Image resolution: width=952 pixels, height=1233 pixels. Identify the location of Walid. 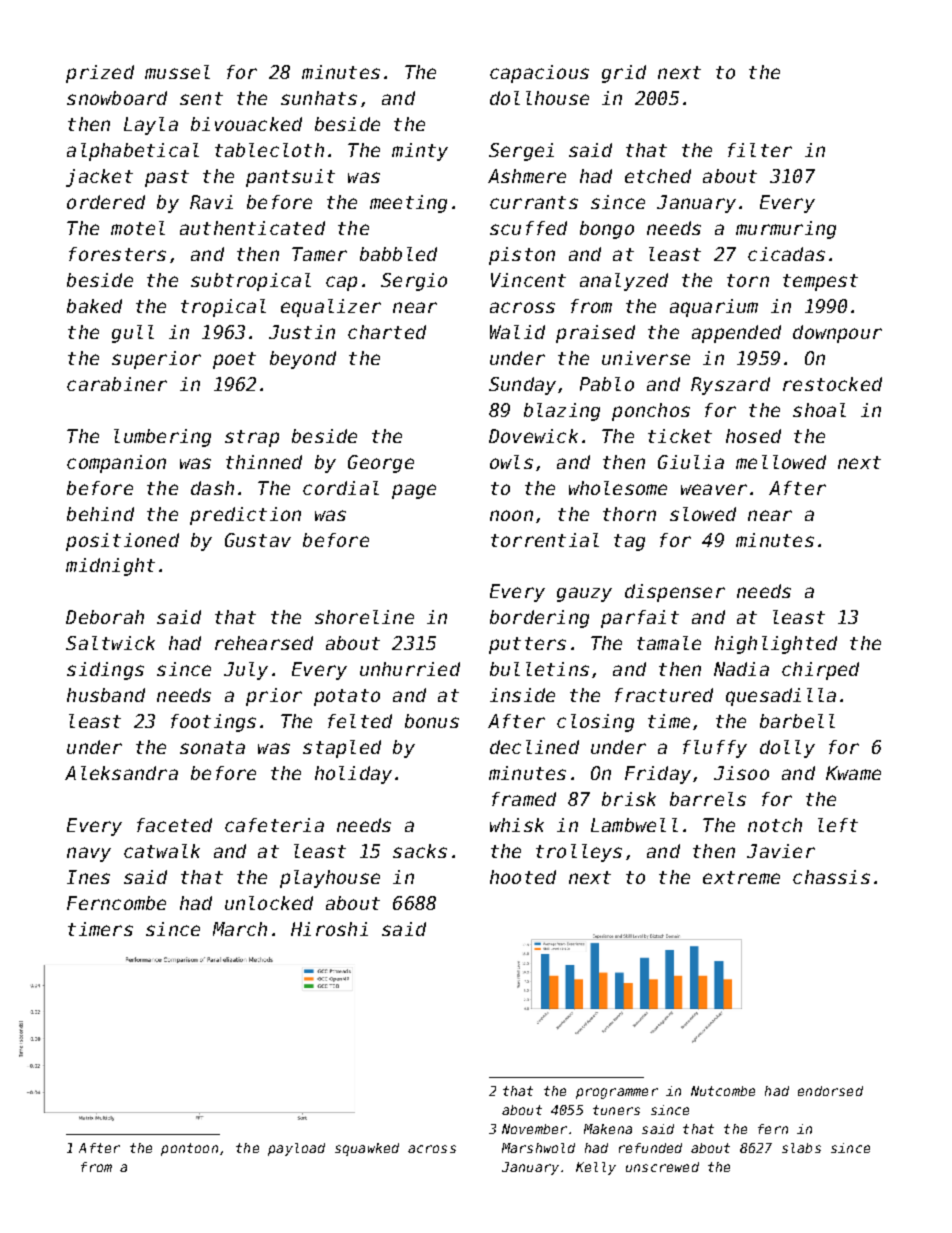
(517, 332).
